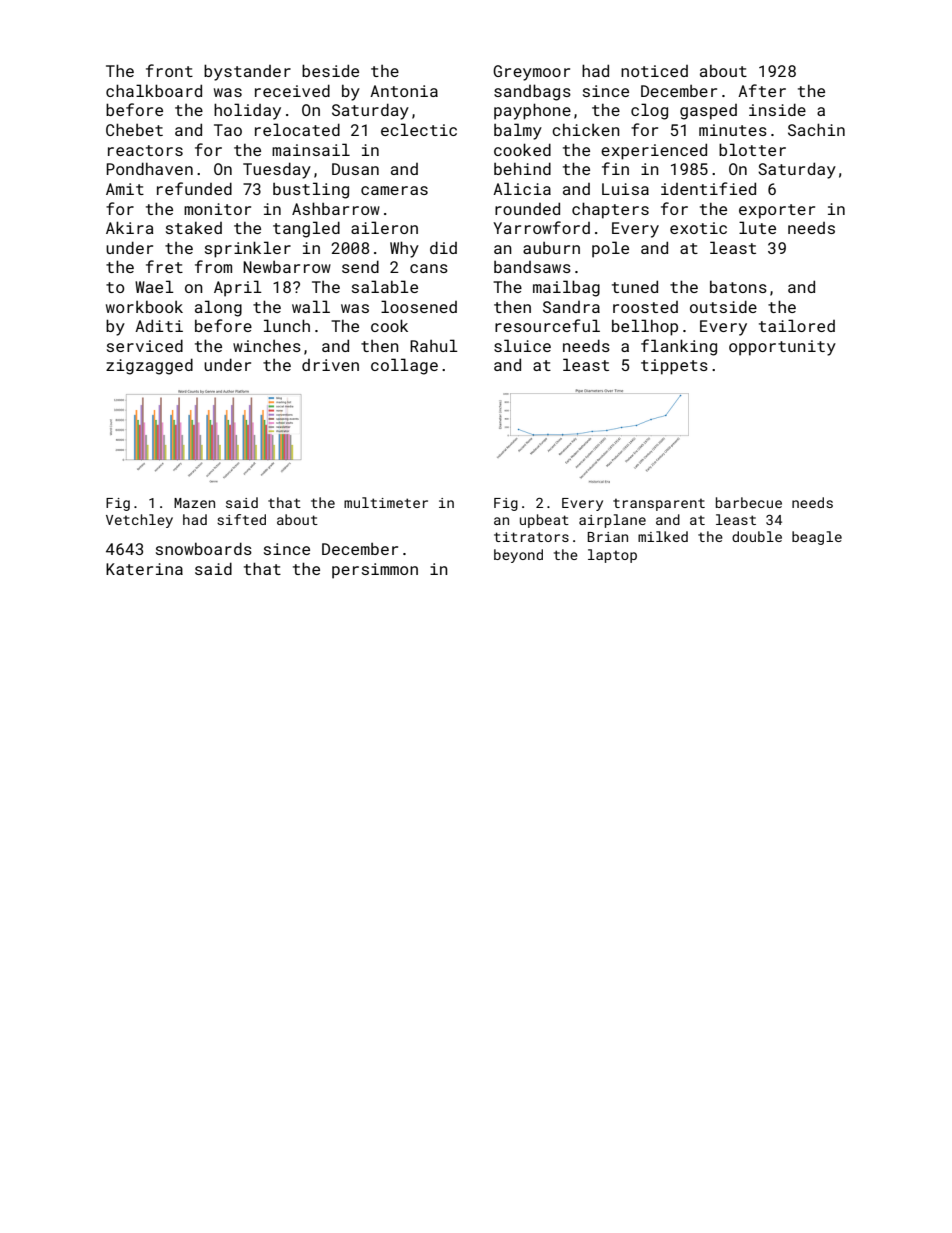 Image resolution: width=952 pixels, height=1233 pixels. I want to click on After, so click(762, 90).
